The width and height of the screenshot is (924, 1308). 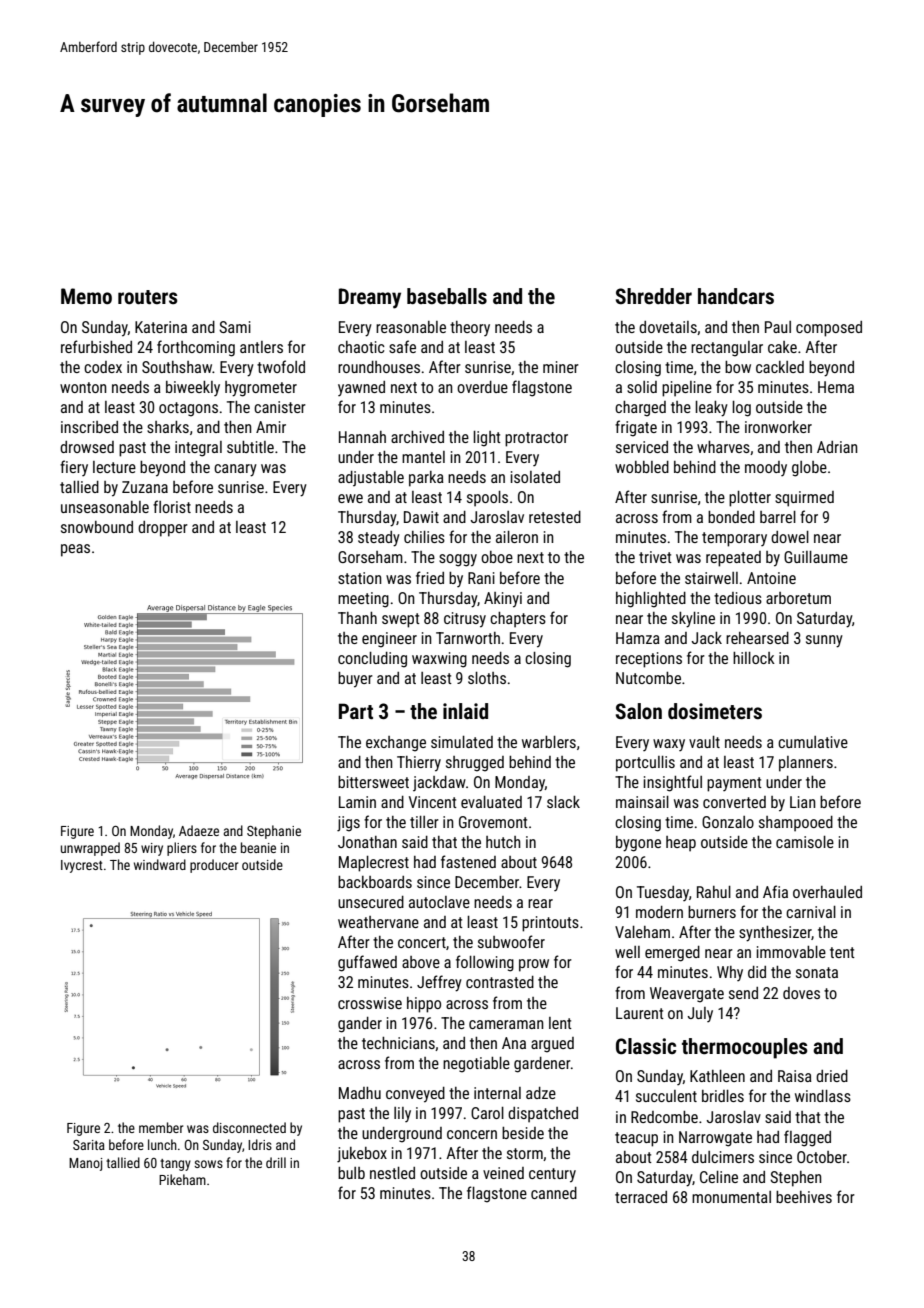 What do you see at coordinates (198, 449) in the screenshot?
I see `integral` at bounding box center [198, 449].
